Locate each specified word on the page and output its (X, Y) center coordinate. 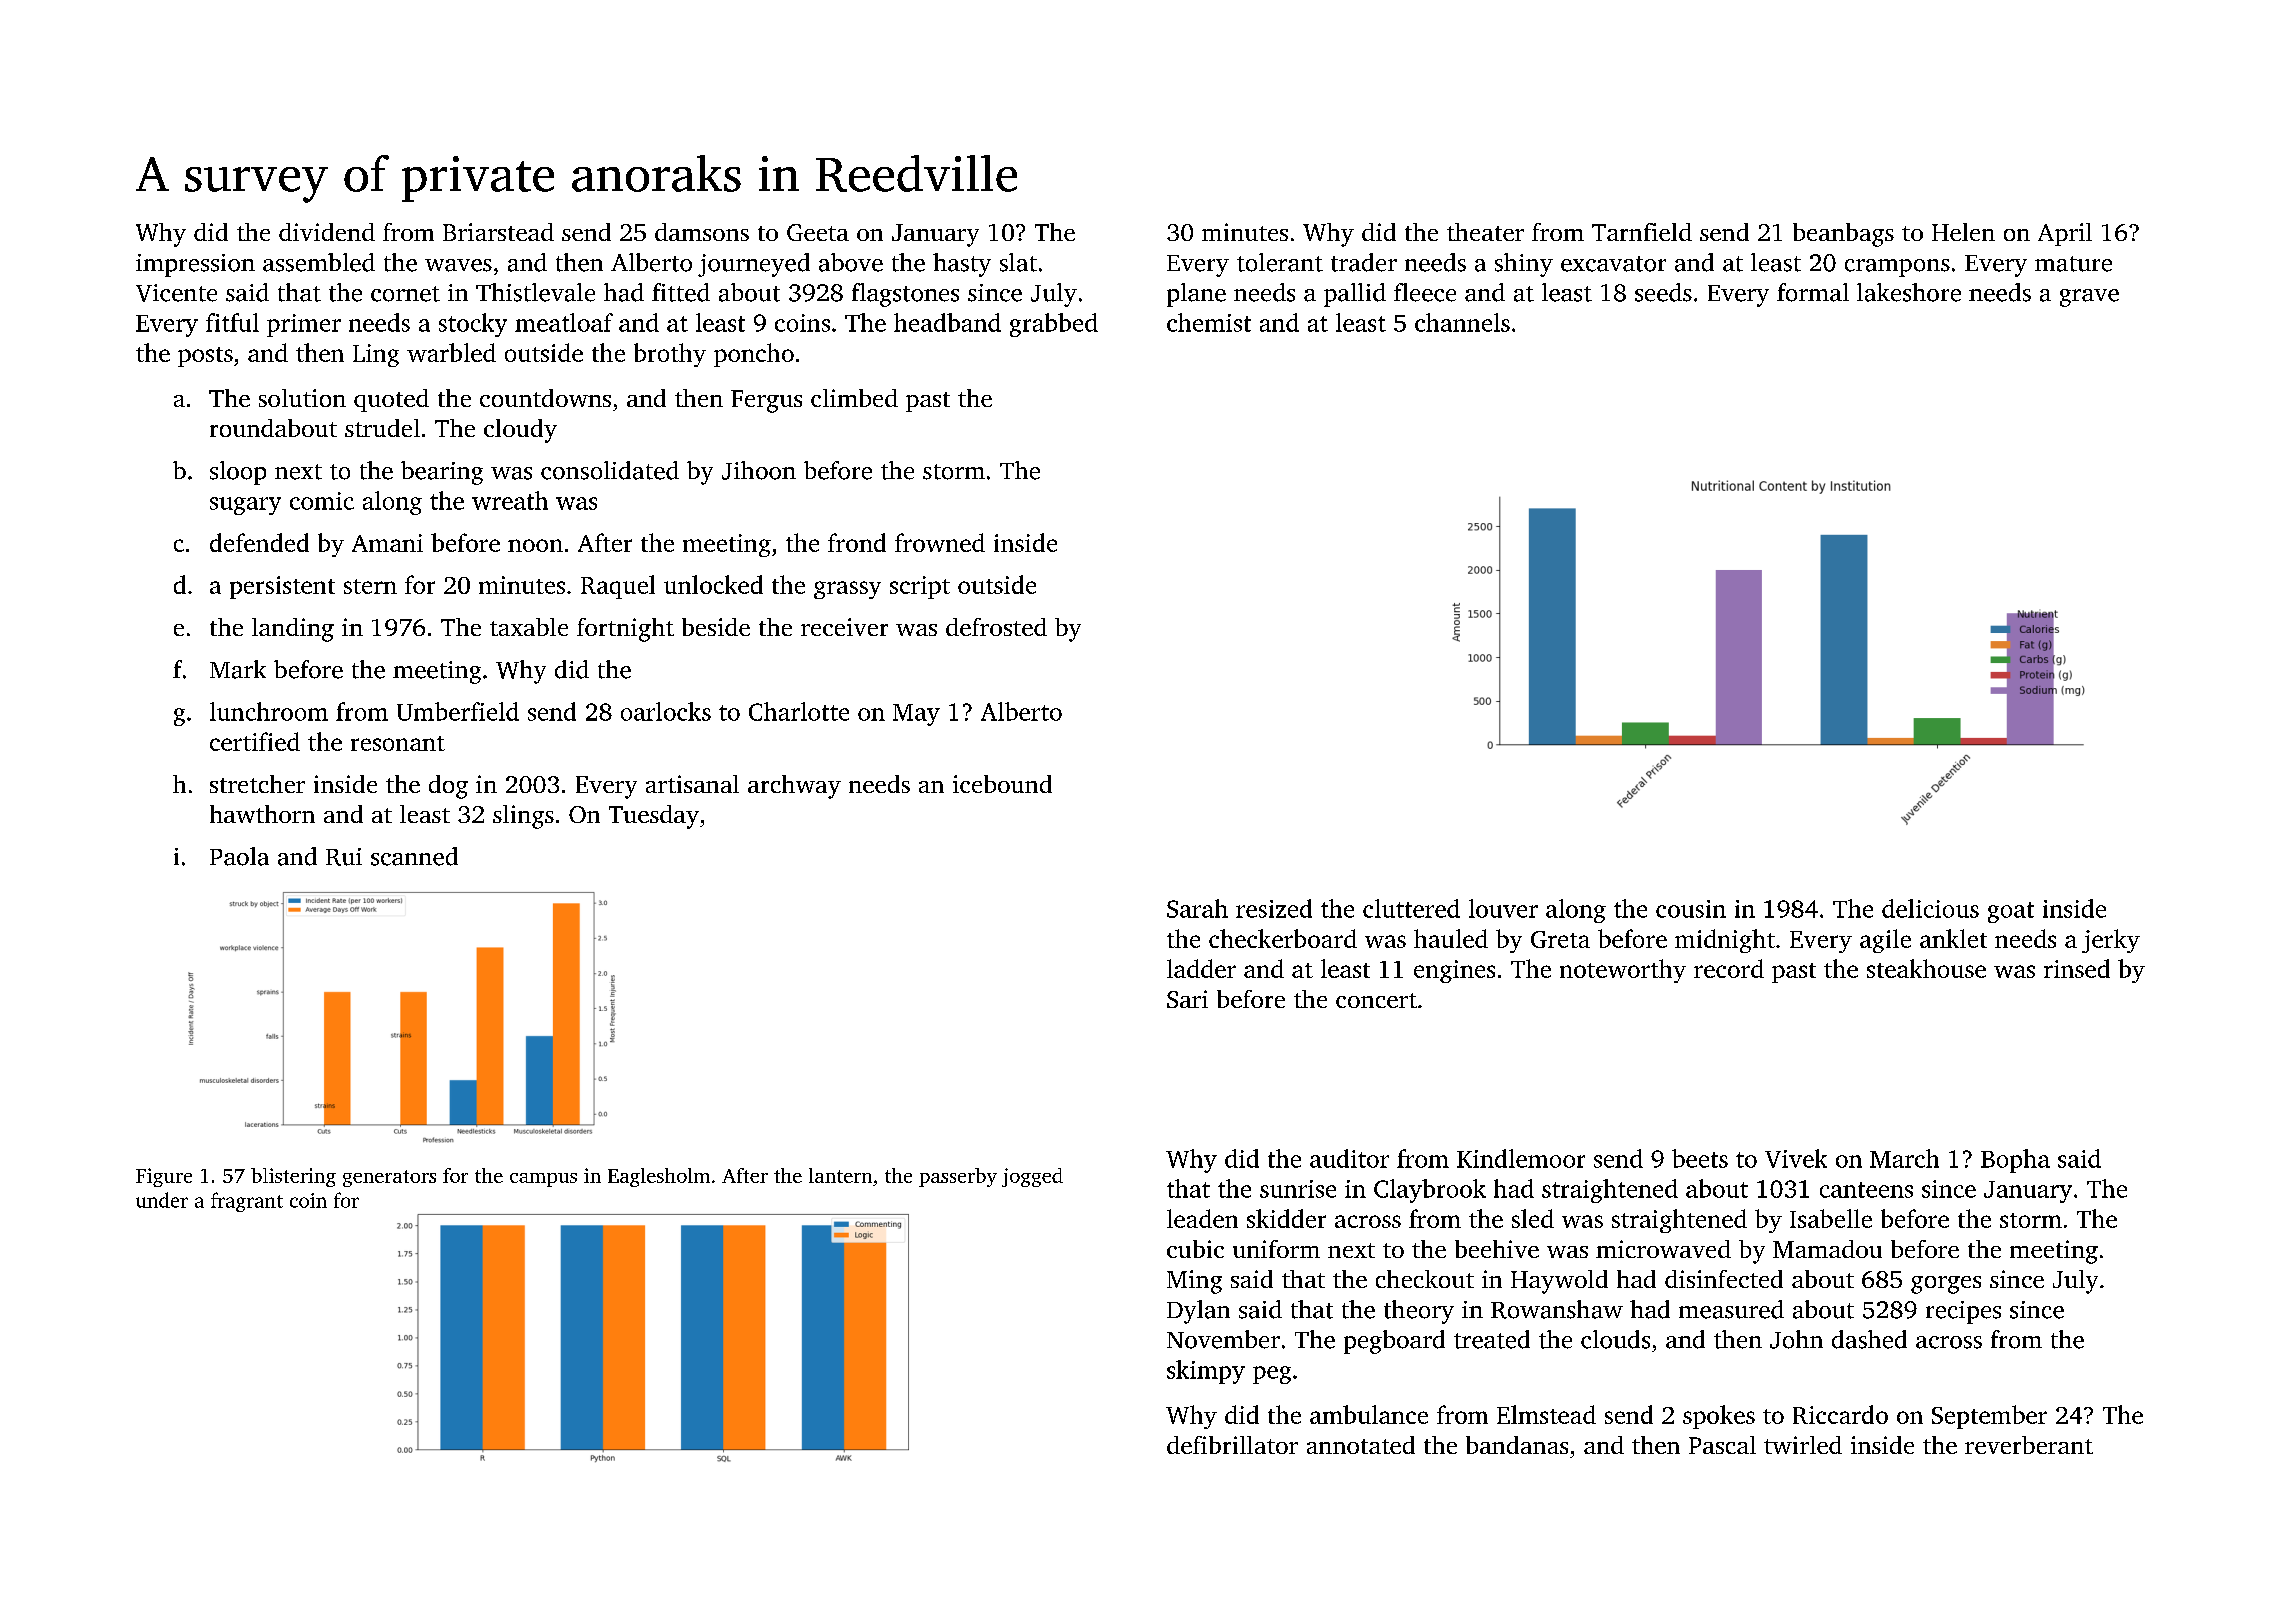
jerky (2111, 941)
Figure (164, 1177)
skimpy (1206, 1372)
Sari (1187, 999)
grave (2089, 298)
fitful (232, 322)
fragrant (247, 1202)
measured (1731, 1309)
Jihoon (759, 470)
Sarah (1197, 908)
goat (2011, 912)
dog (448, 787)
